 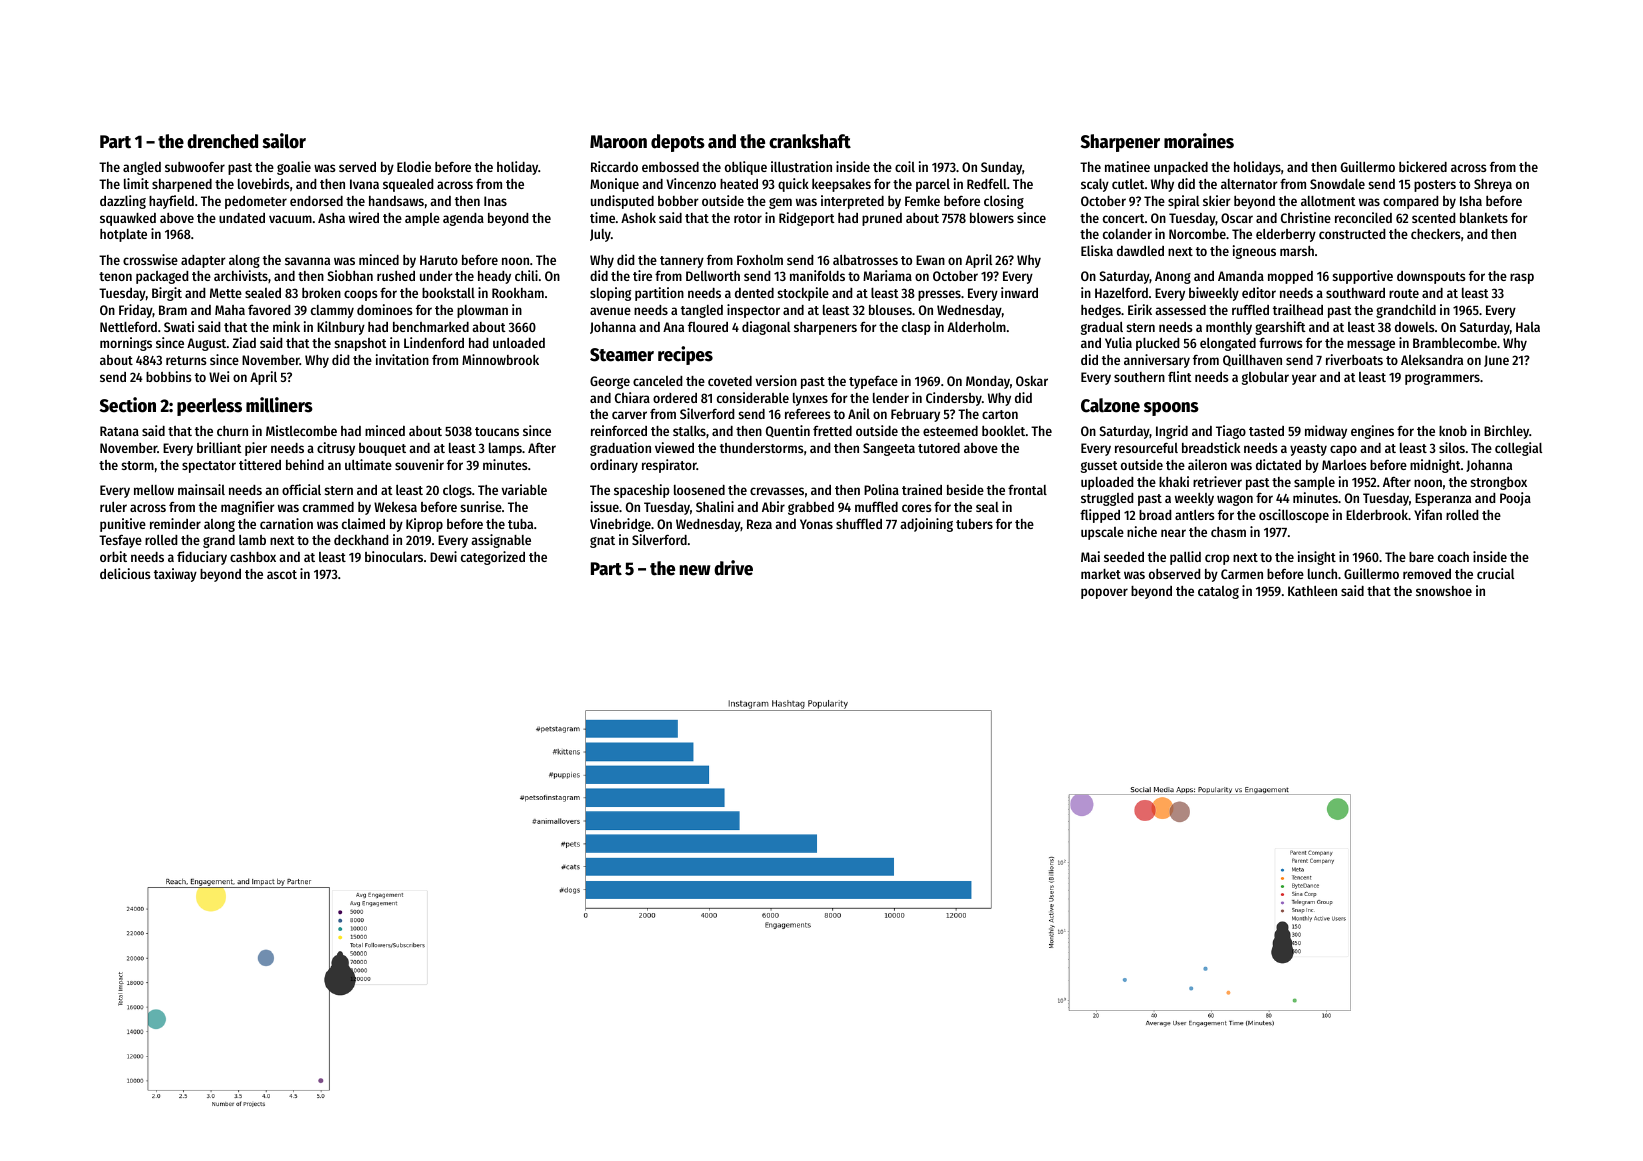 What do you see at coordinates (457, 491) in the screenshot?
I see `clogs` at bounding box center [457, 491].
